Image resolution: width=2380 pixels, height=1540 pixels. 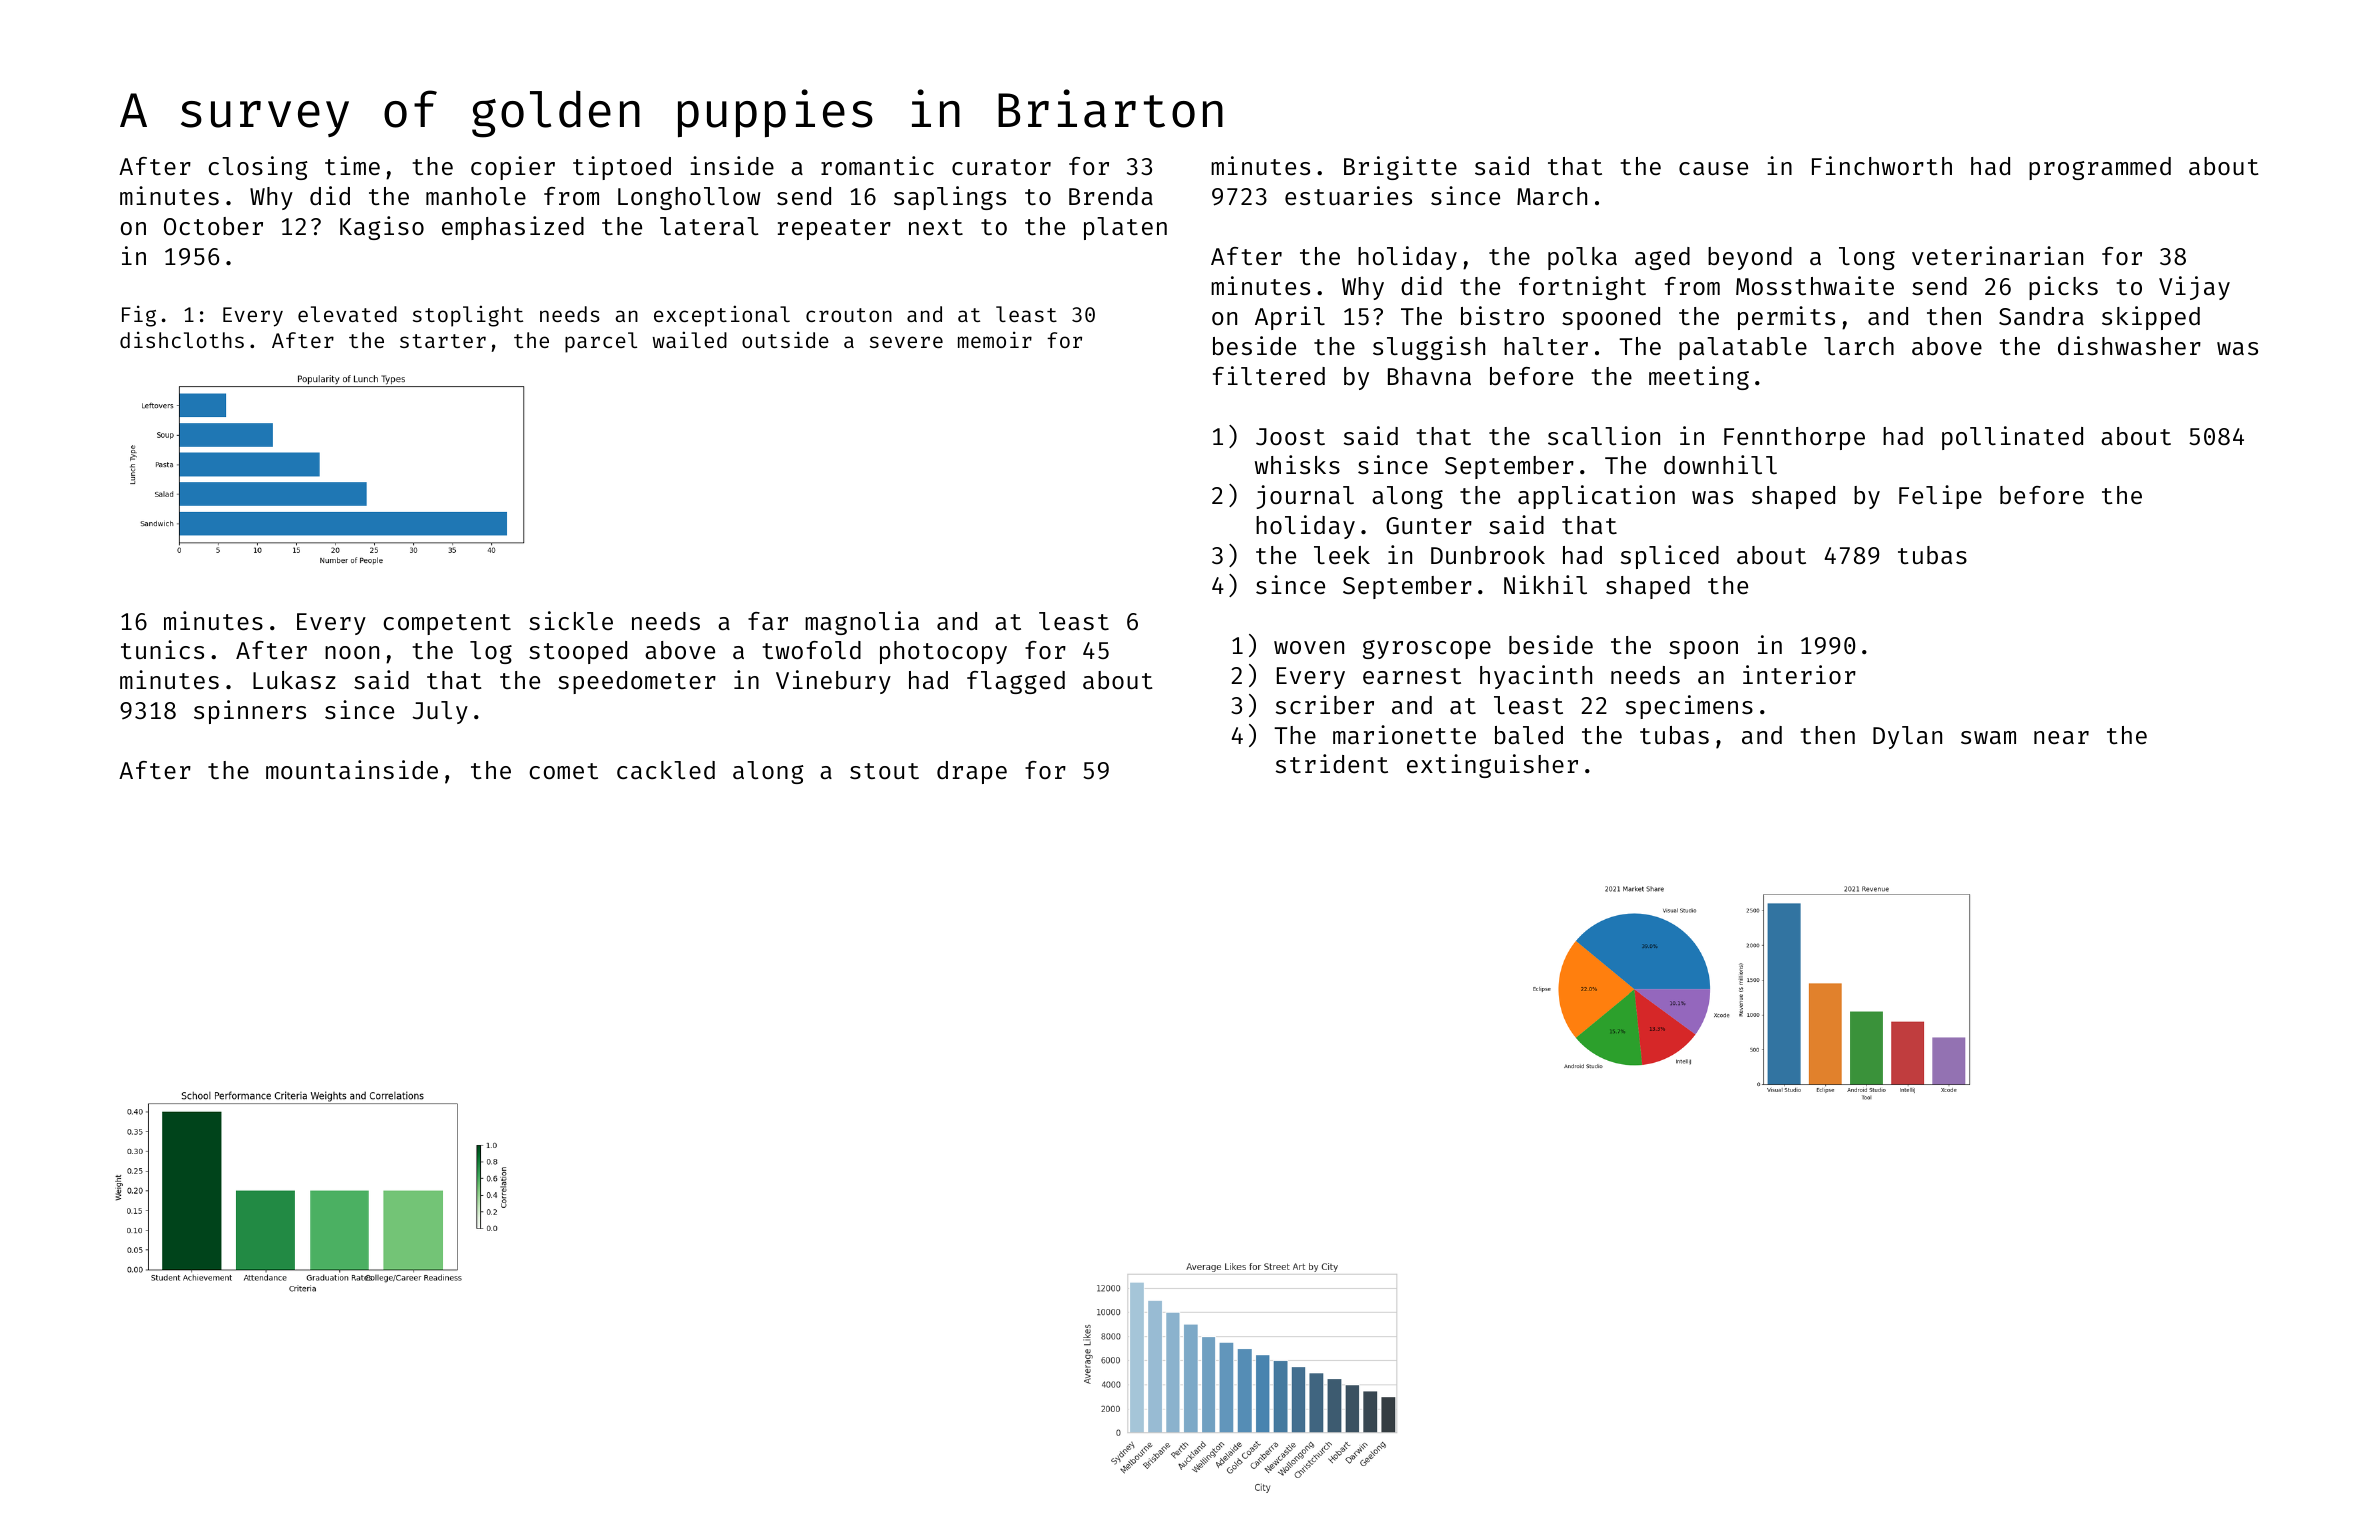 What do you see at coordinates (972, 772) in the screenshot?
I see `drape` at bounding box center [972, 772].
